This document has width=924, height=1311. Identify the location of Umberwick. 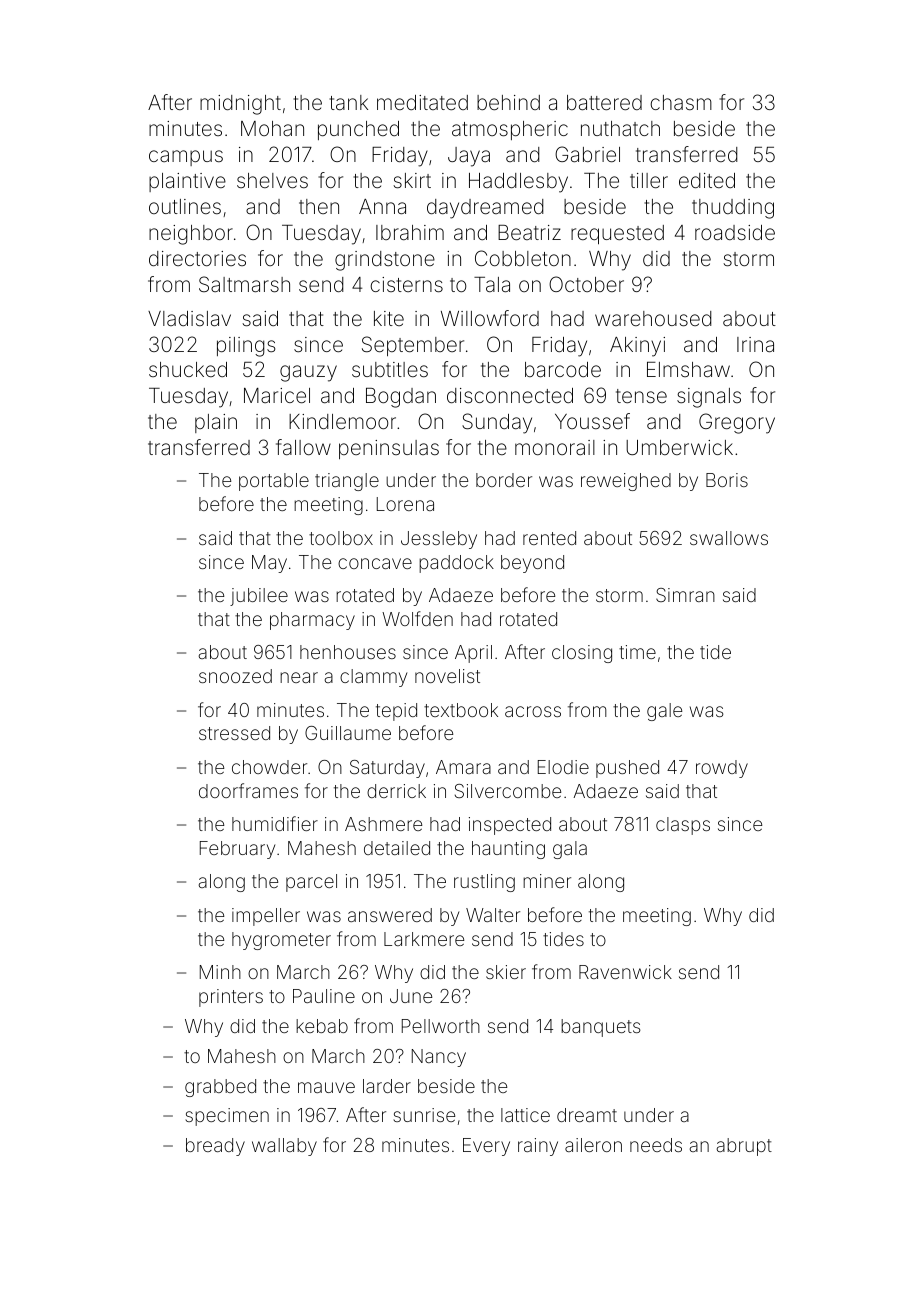
(679, 447).
